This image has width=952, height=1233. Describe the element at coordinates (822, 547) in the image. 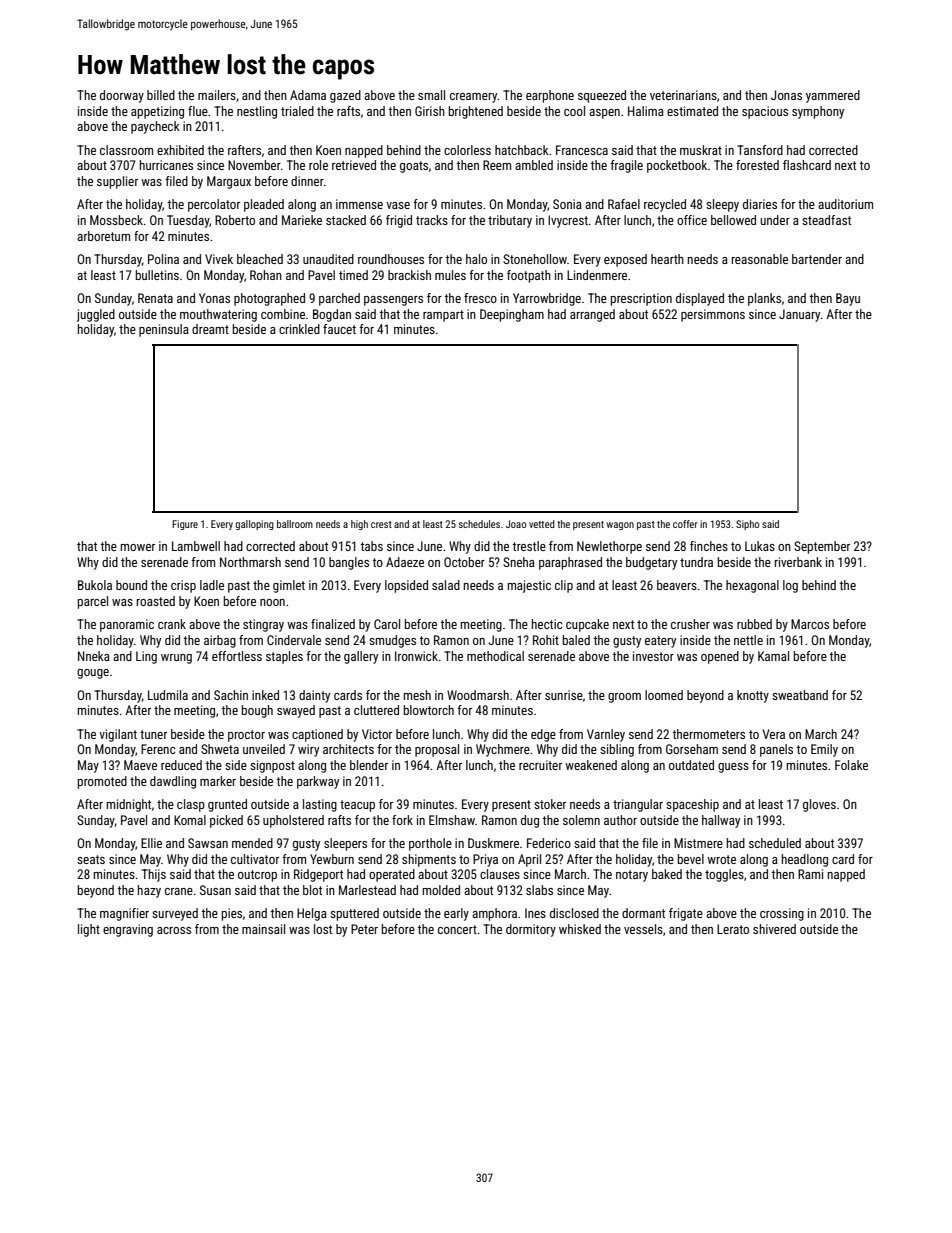

I see `September` at that location.
